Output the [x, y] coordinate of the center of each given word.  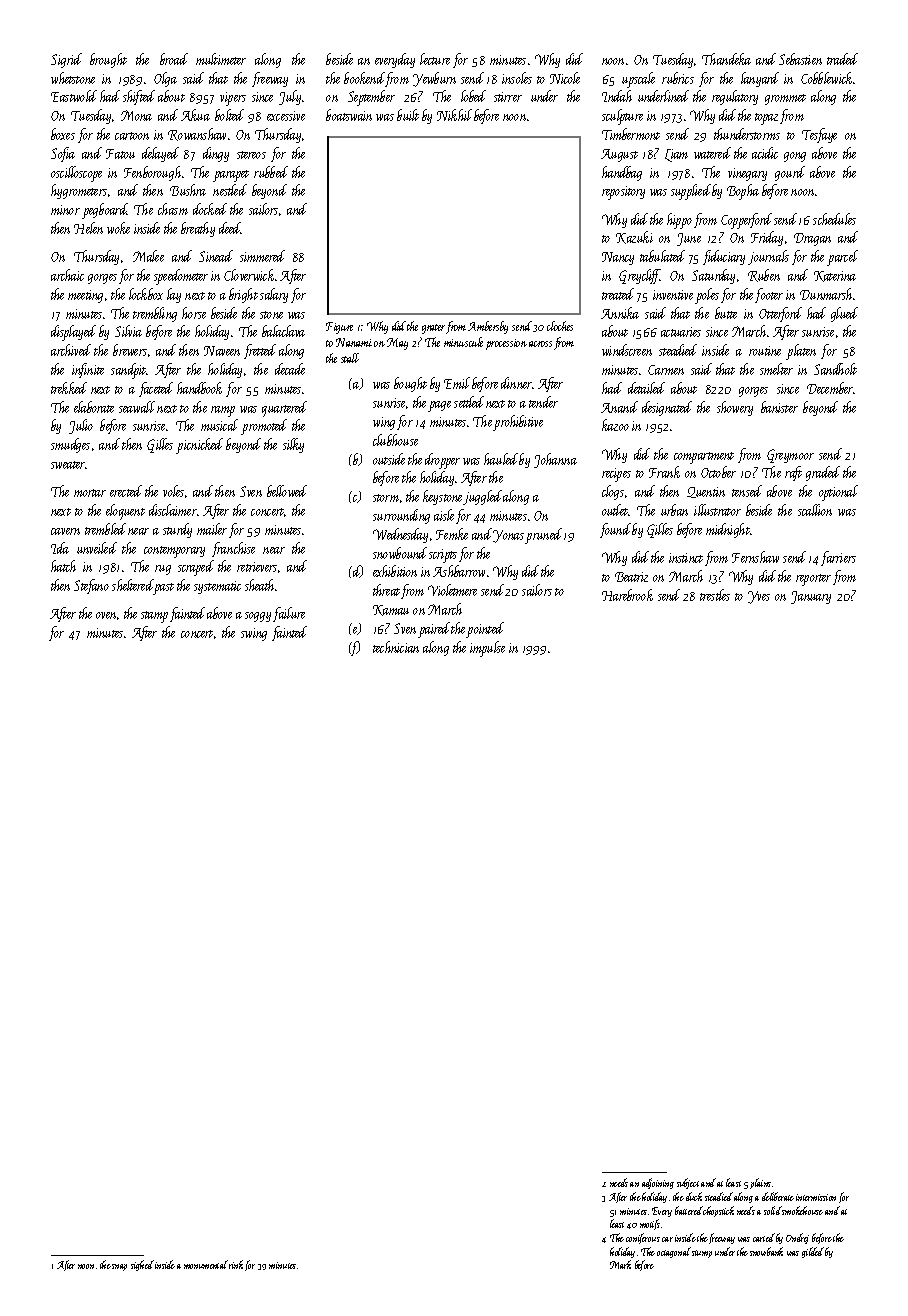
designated [667, 408]
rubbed [271, 172]
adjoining [658, 1183]
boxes [63, 134]
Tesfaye [819, 135]
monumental [206, 1264]
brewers [130, 350]
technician [396, 647]
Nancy [618, 258]
